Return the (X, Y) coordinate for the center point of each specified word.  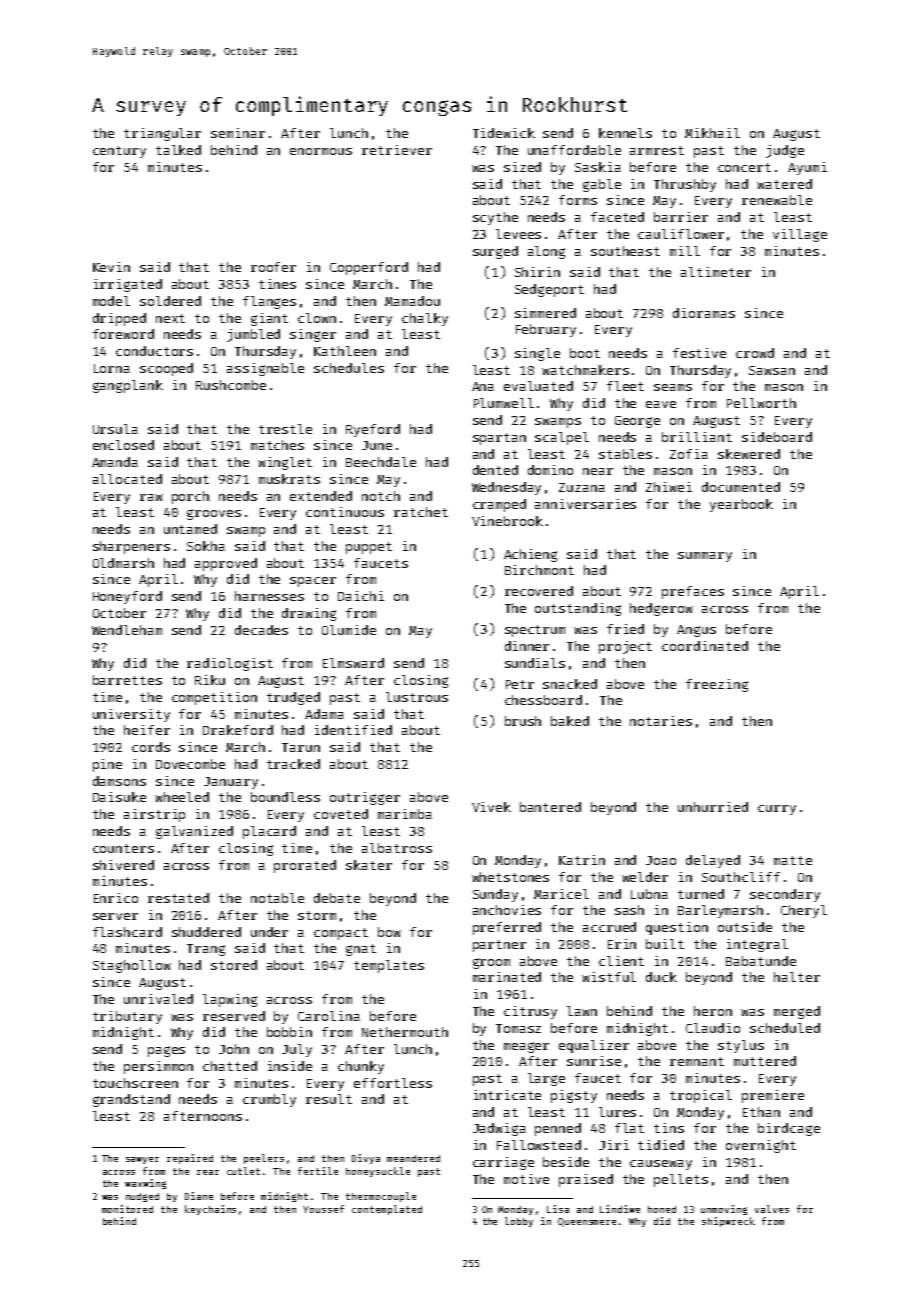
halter (797, 977)
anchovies (507, 910)
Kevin (111, 267)
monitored (127, 1209)
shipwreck (728, 1222)
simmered (545, 313)
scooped (166, 369)
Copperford (369, 268)
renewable (777, 200)
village (800, 235)
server (115, 916)
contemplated (387, 1210)
